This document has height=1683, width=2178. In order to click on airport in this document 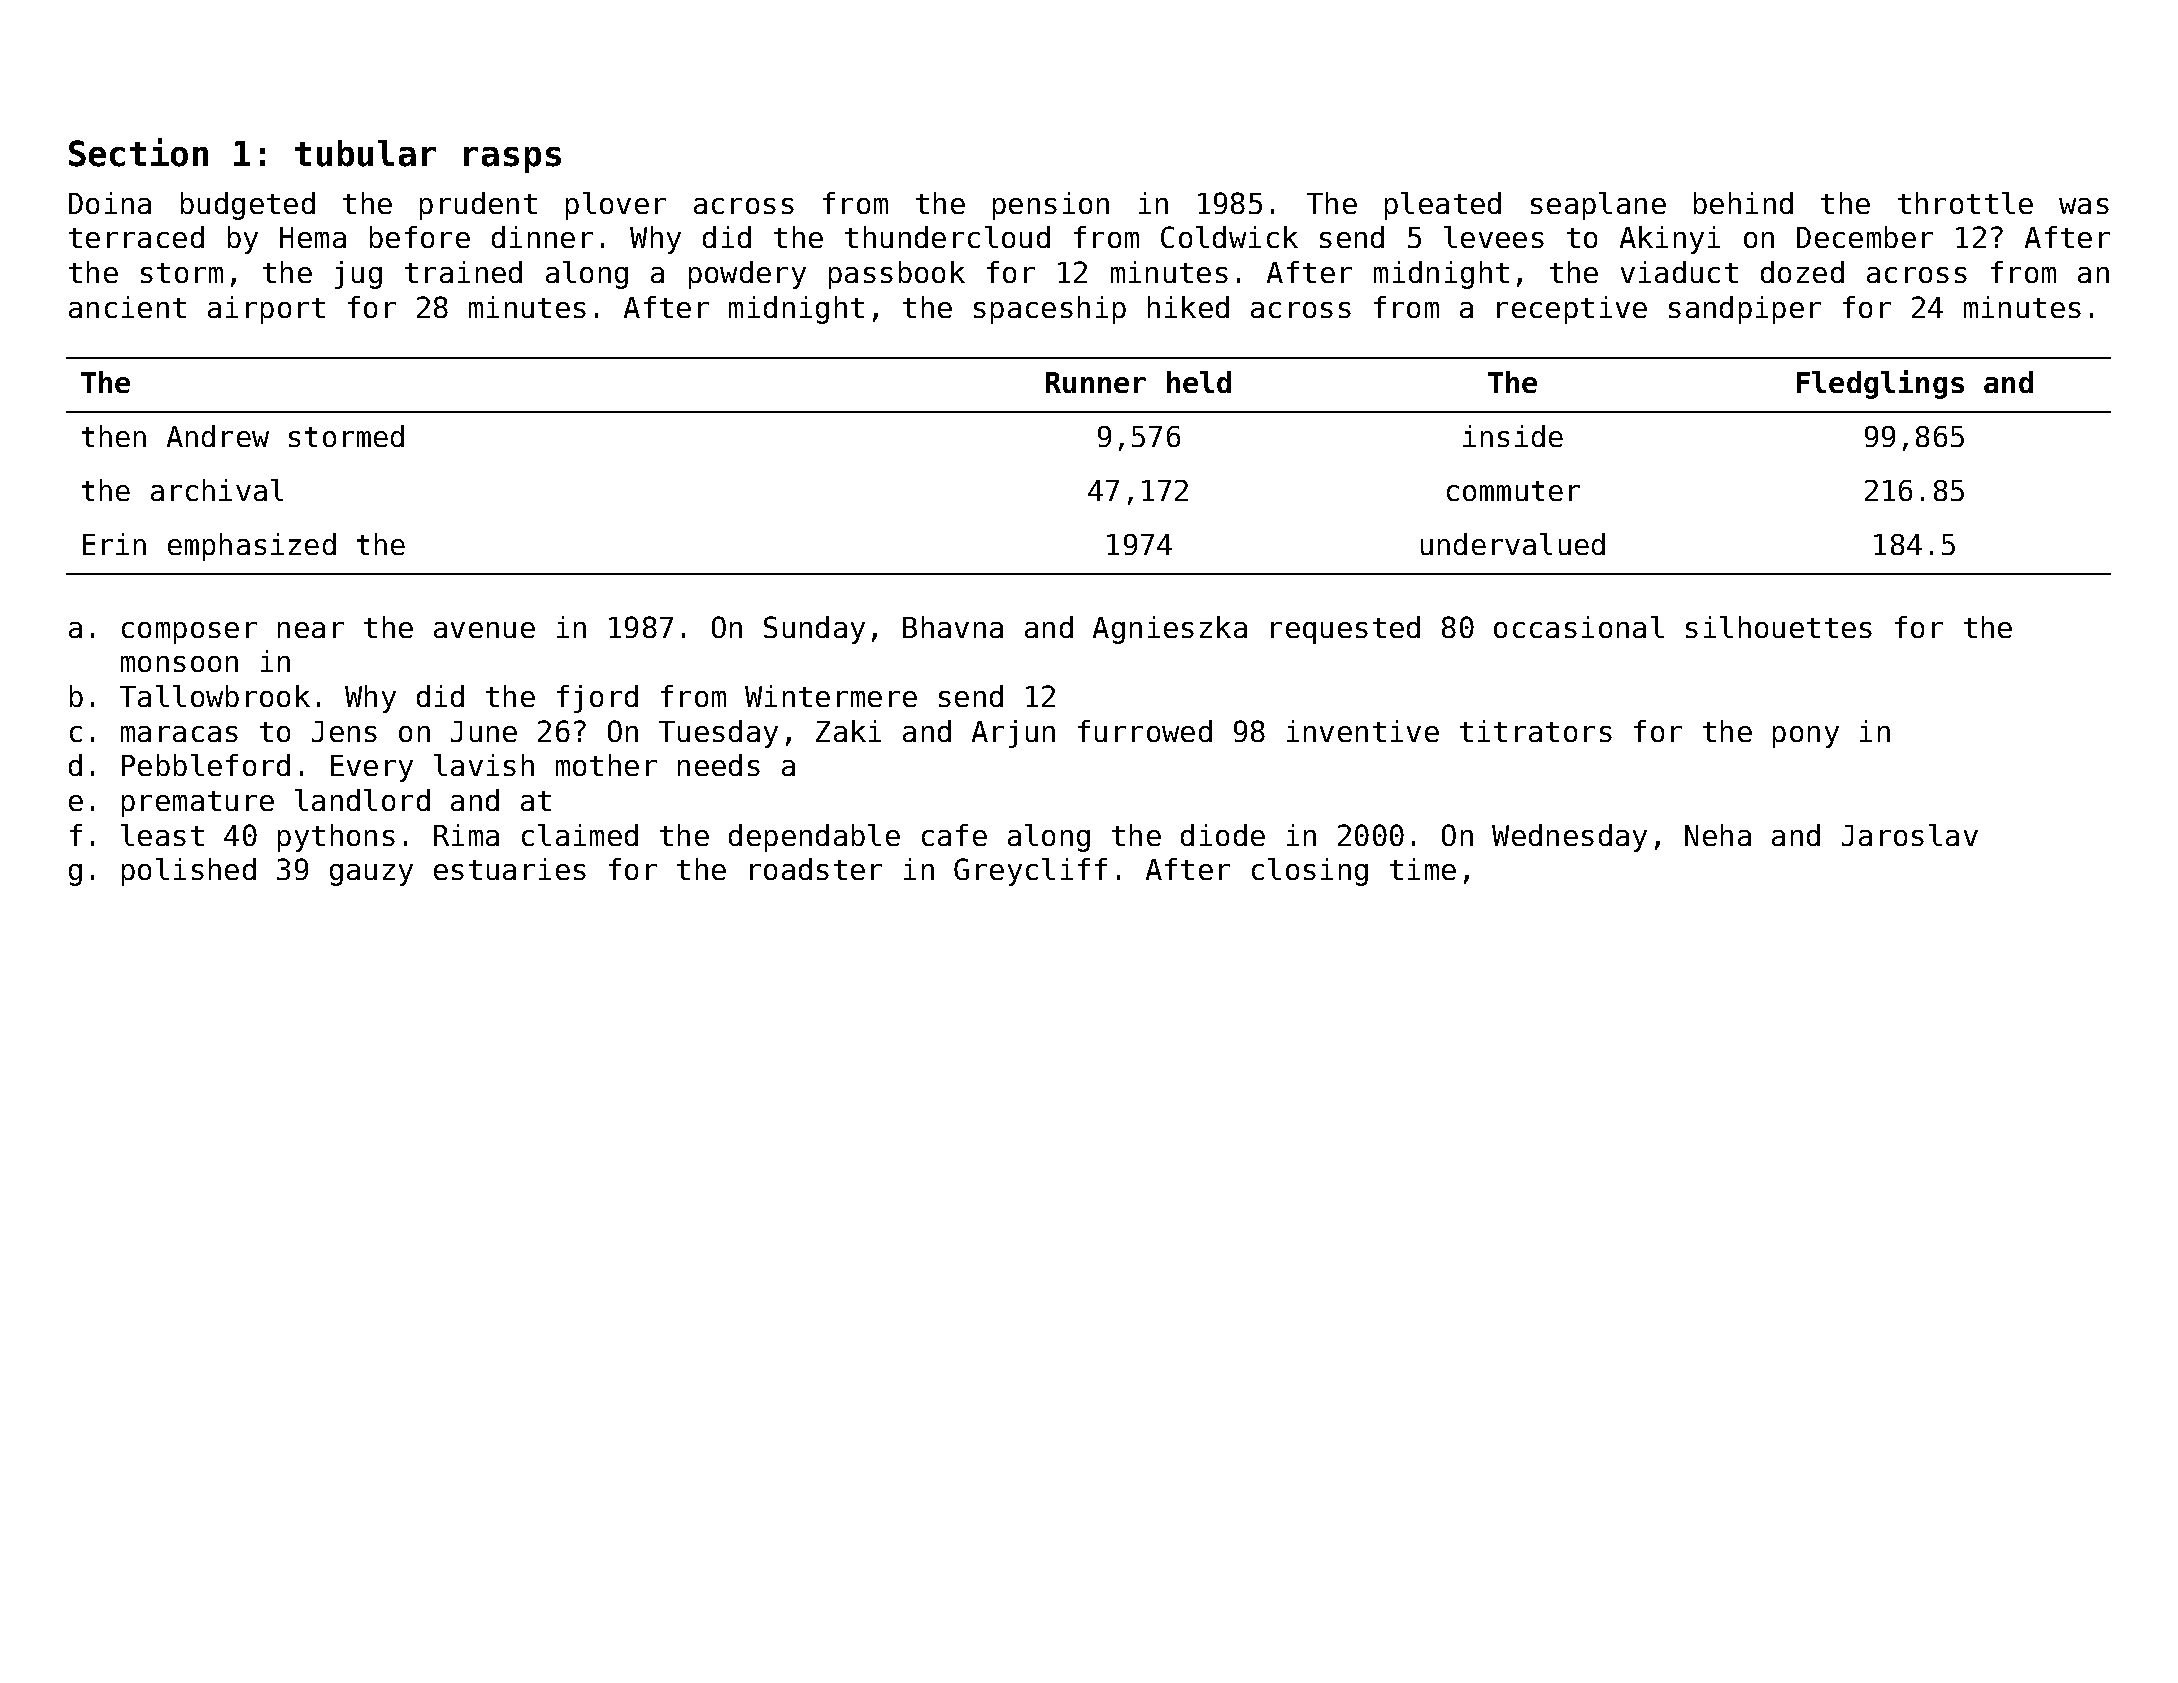, I will do `click(266, 310)`.
